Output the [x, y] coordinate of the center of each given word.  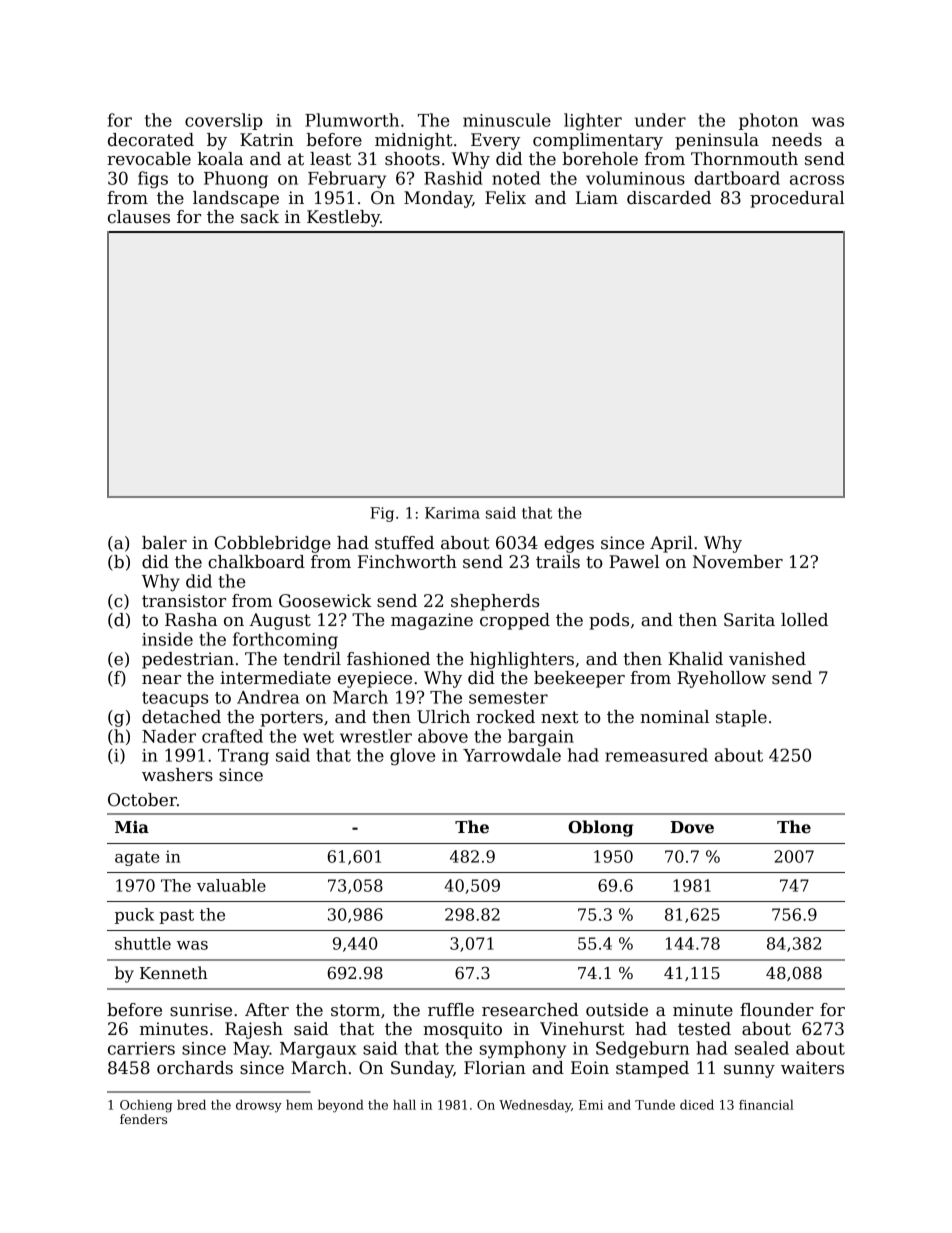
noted [516, 178]
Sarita [749, 620]
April [671, 544]
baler [164, 543]
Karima [452, 513]
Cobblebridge [273, 544]
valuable [231, 885]
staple [741, 718]
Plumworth [352, 120]
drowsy [259, 1106]
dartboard [737, 178]
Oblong [600, 828]
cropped [515, 621]
